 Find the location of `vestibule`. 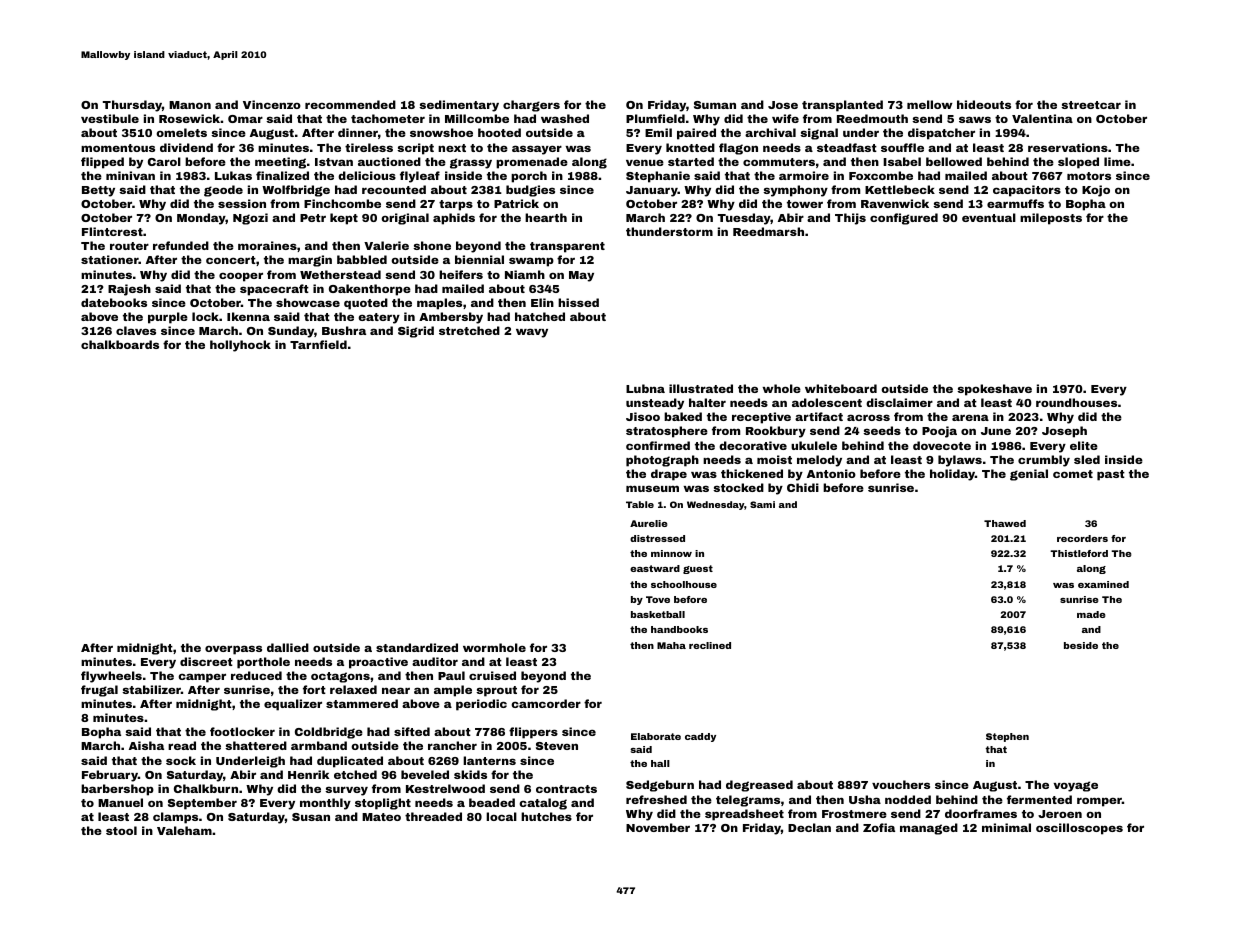

vestibule is located at coordinates (110, 118).
